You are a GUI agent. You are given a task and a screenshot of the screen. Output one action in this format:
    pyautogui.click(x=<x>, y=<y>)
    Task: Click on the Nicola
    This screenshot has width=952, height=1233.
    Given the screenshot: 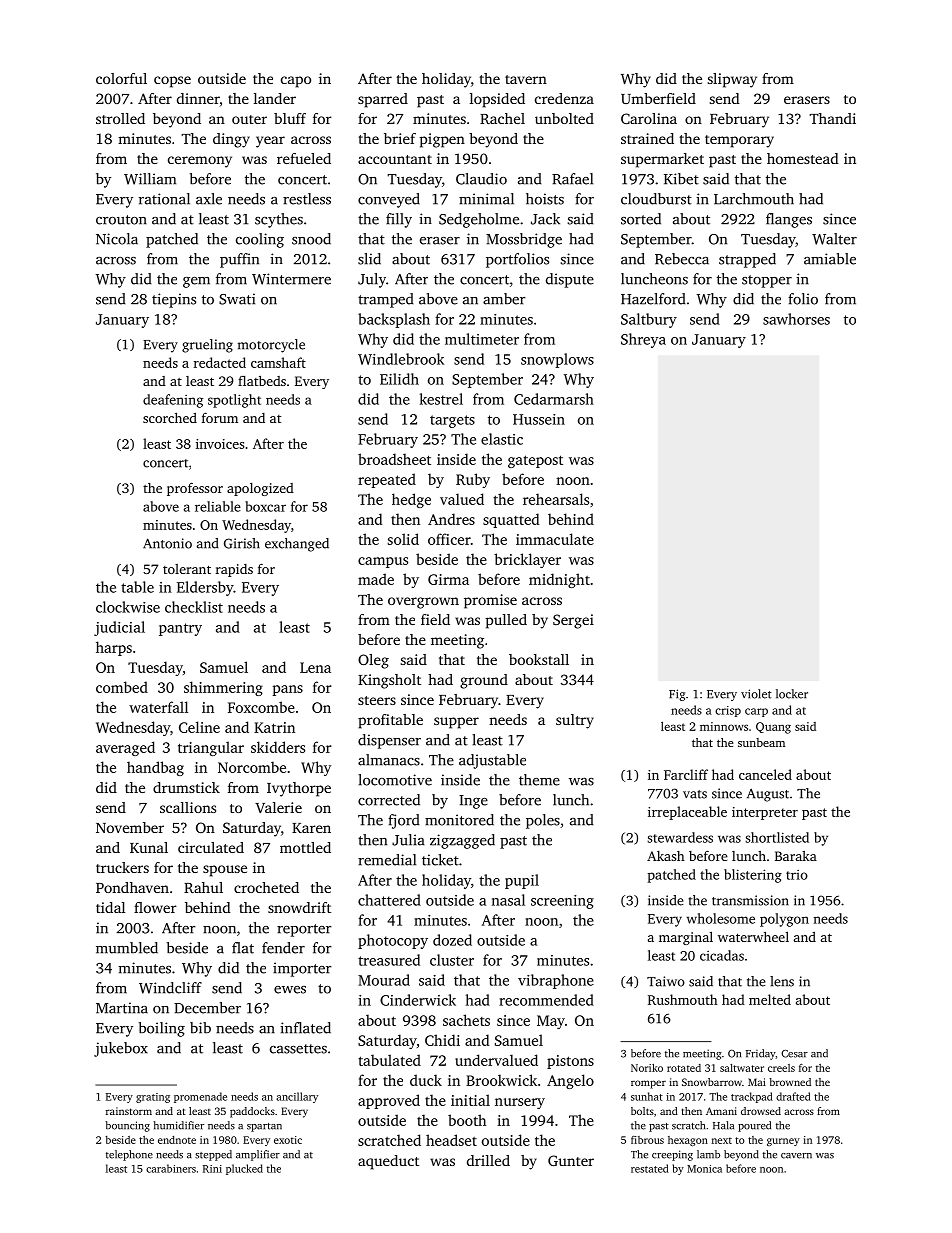 What is the action you would take?
    pyautogui.click(x=117, y=239)
